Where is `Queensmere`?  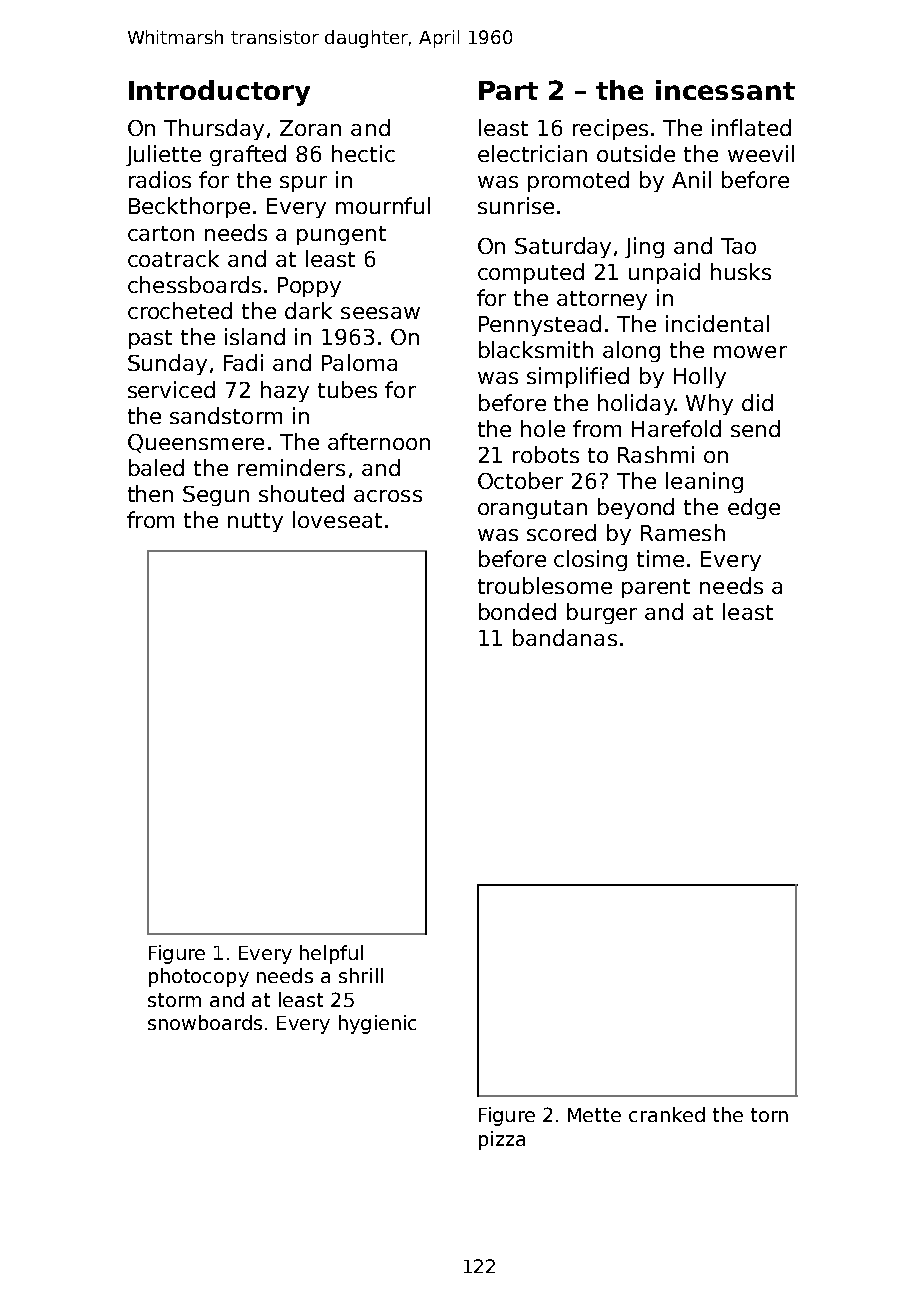 Queensmere is located at coordinates (196, 443).
